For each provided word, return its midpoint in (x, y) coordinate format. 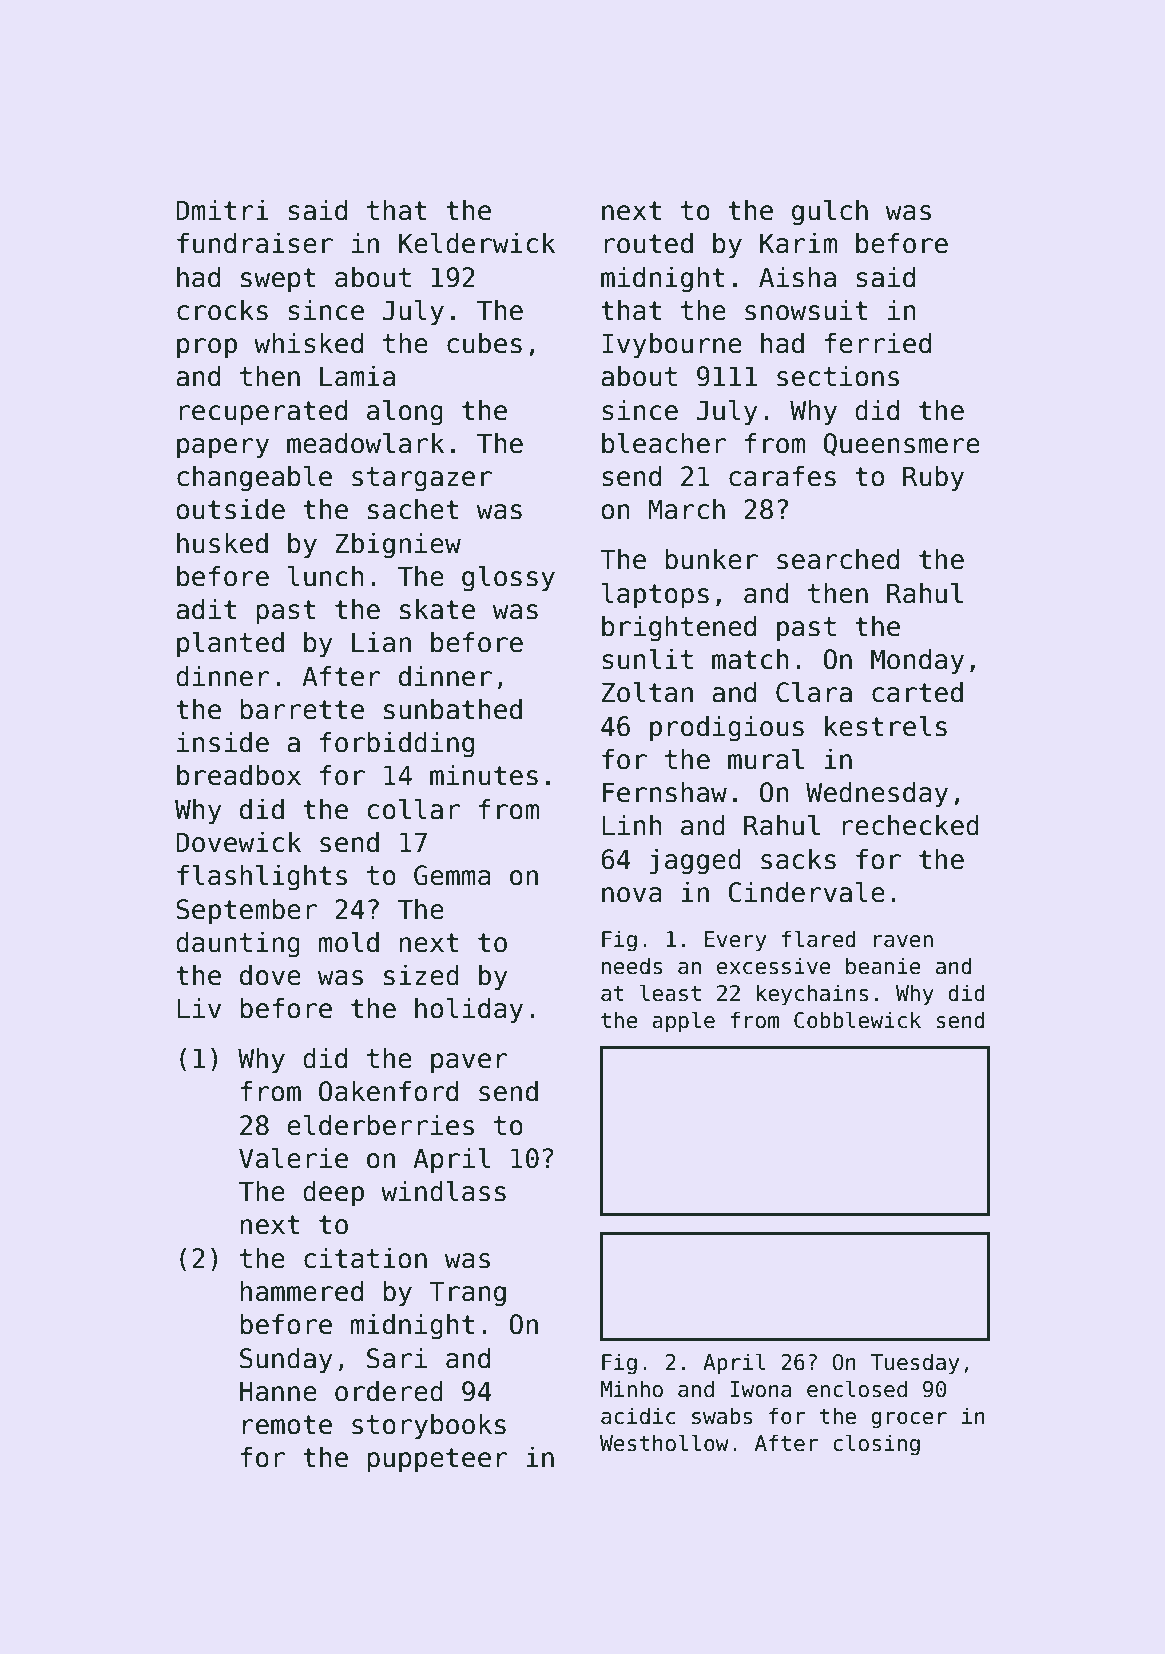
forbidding (397, 745)
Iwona (760, 1389)
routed (648, 243)
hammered (301, 1291)
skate (437, 609)
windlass (443, 1191)
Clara (814, 692)
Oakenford (388, 1091)
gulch (830, 213)
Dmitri (222, 210)
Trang (467, 1294)
